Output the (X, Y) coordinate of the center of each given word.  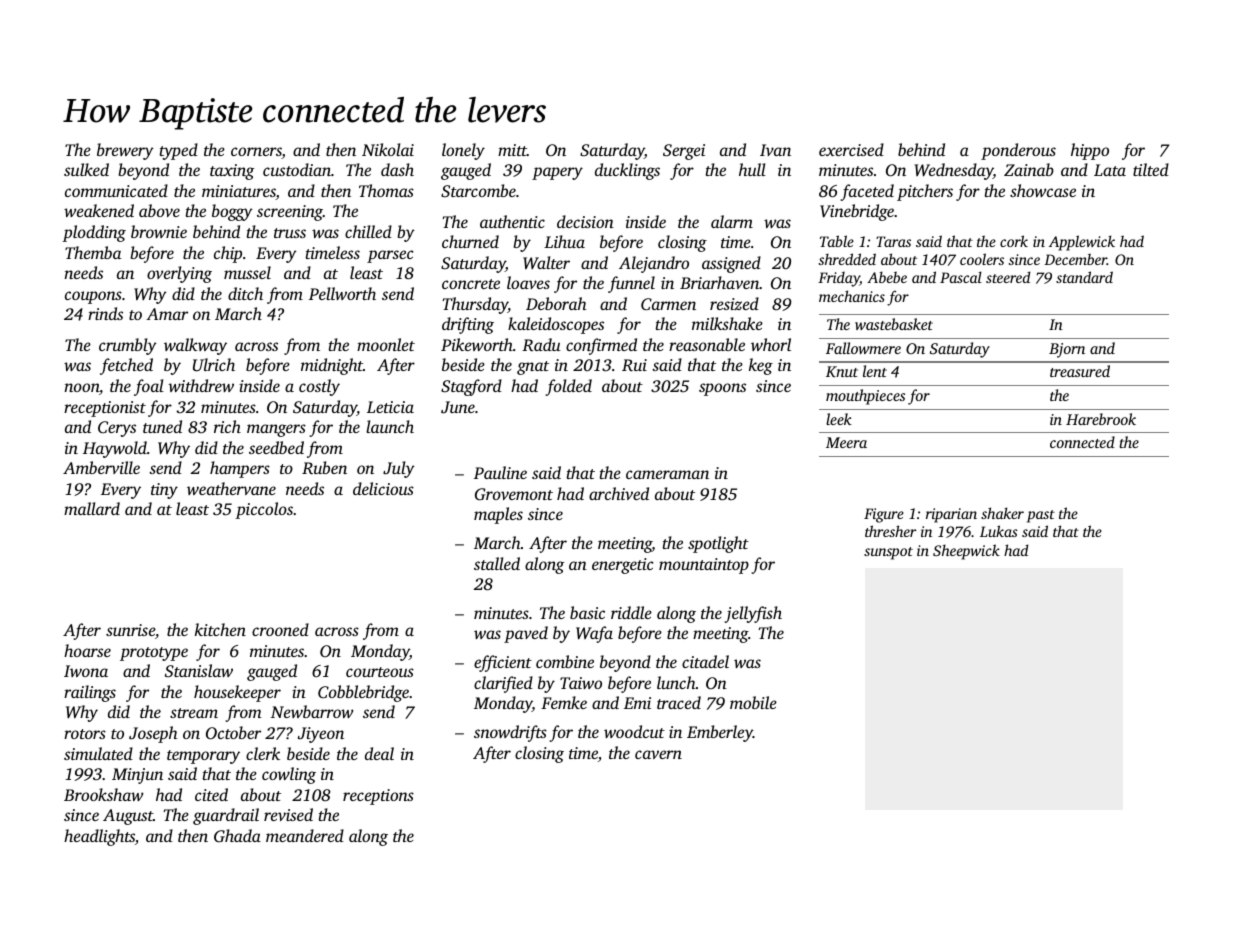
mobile (753, 702)
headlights (99, 837)
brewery (125, 151)
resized (734, 303)
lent (875, 371)
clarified (503, 684)
